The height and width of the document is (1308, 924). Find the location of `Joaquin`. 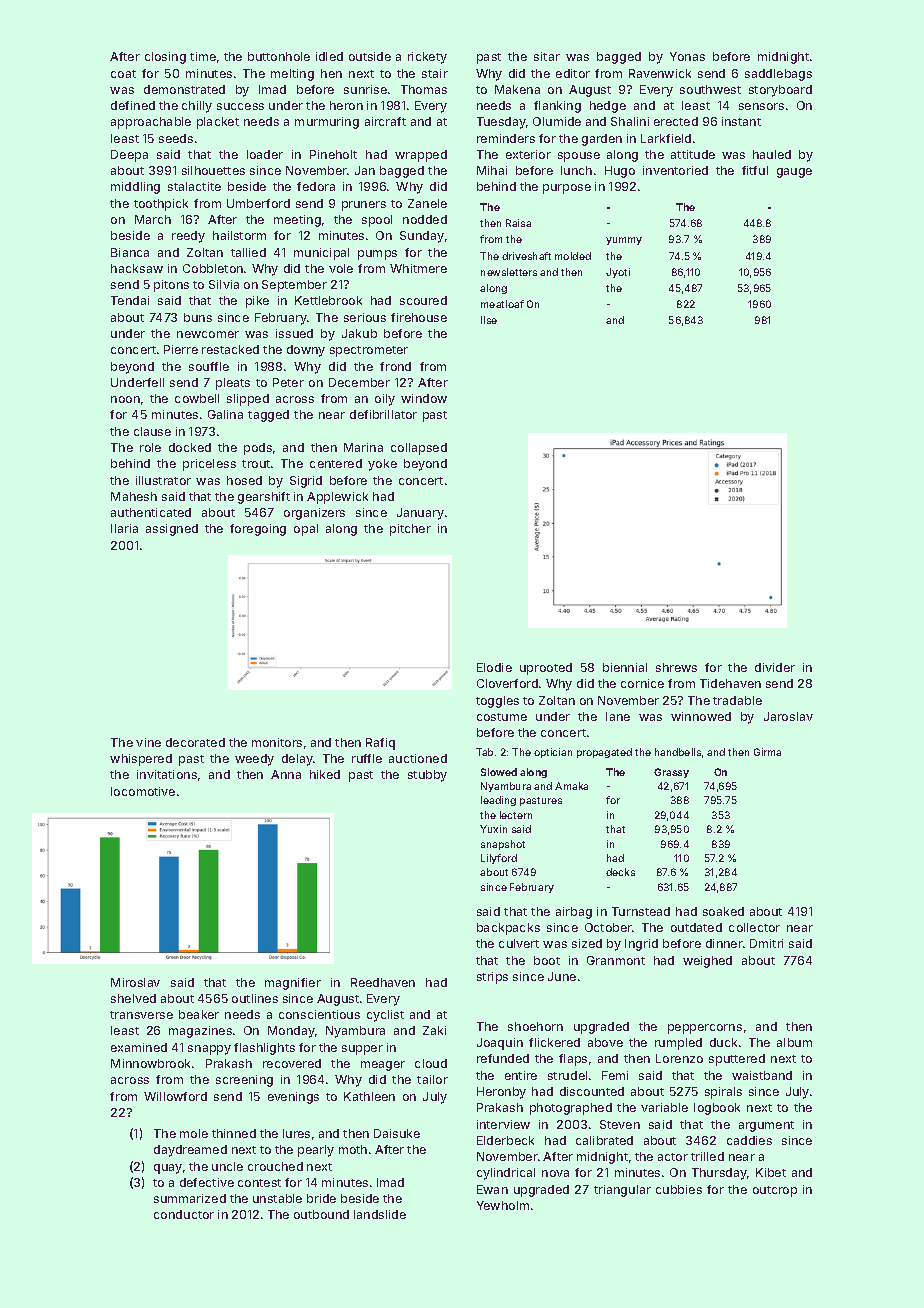

Joaquin is located at coordinates (500, 1044).
